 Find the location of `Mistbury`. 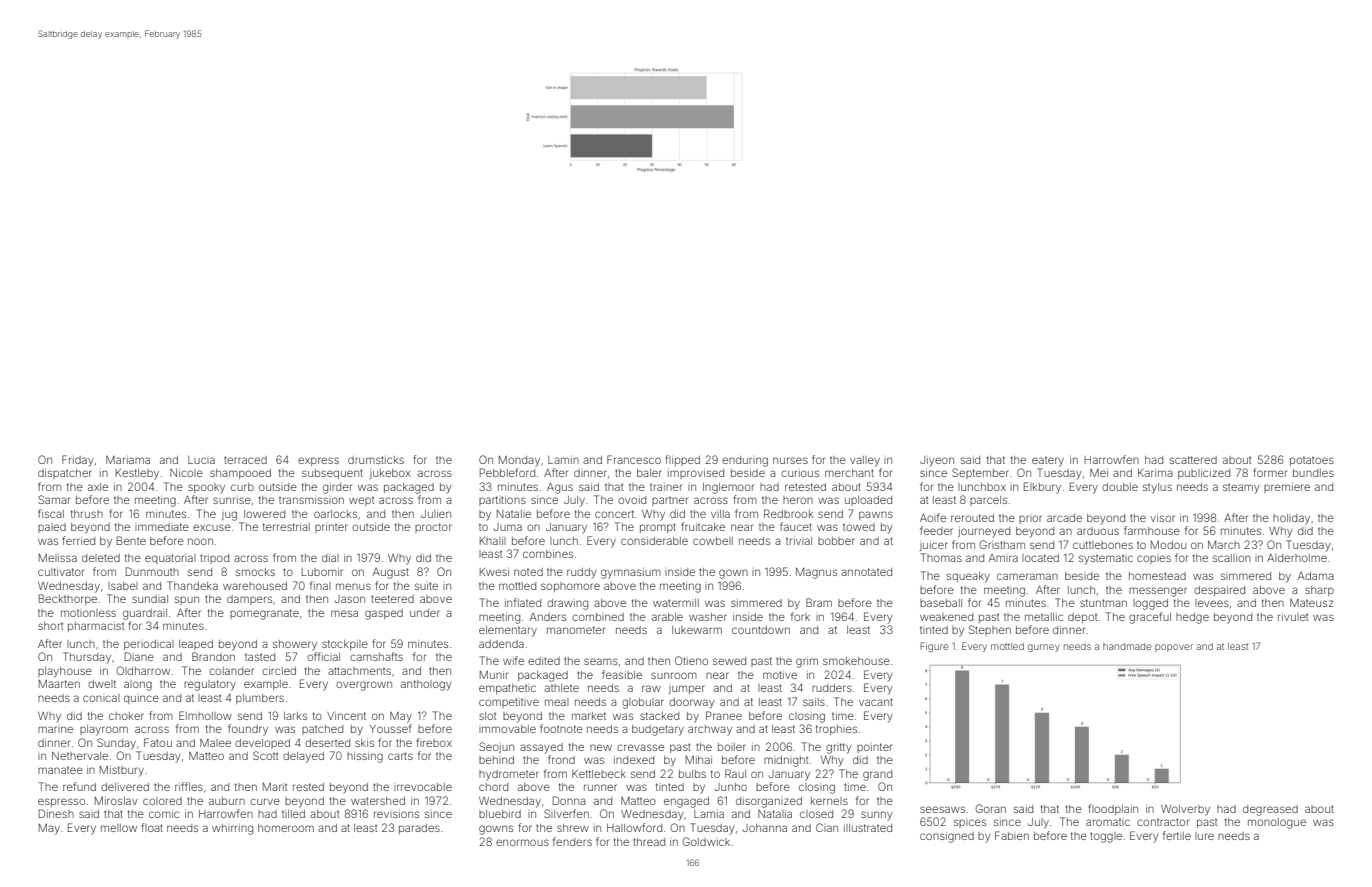

Mistbury is located at coordinates (122, 771).
